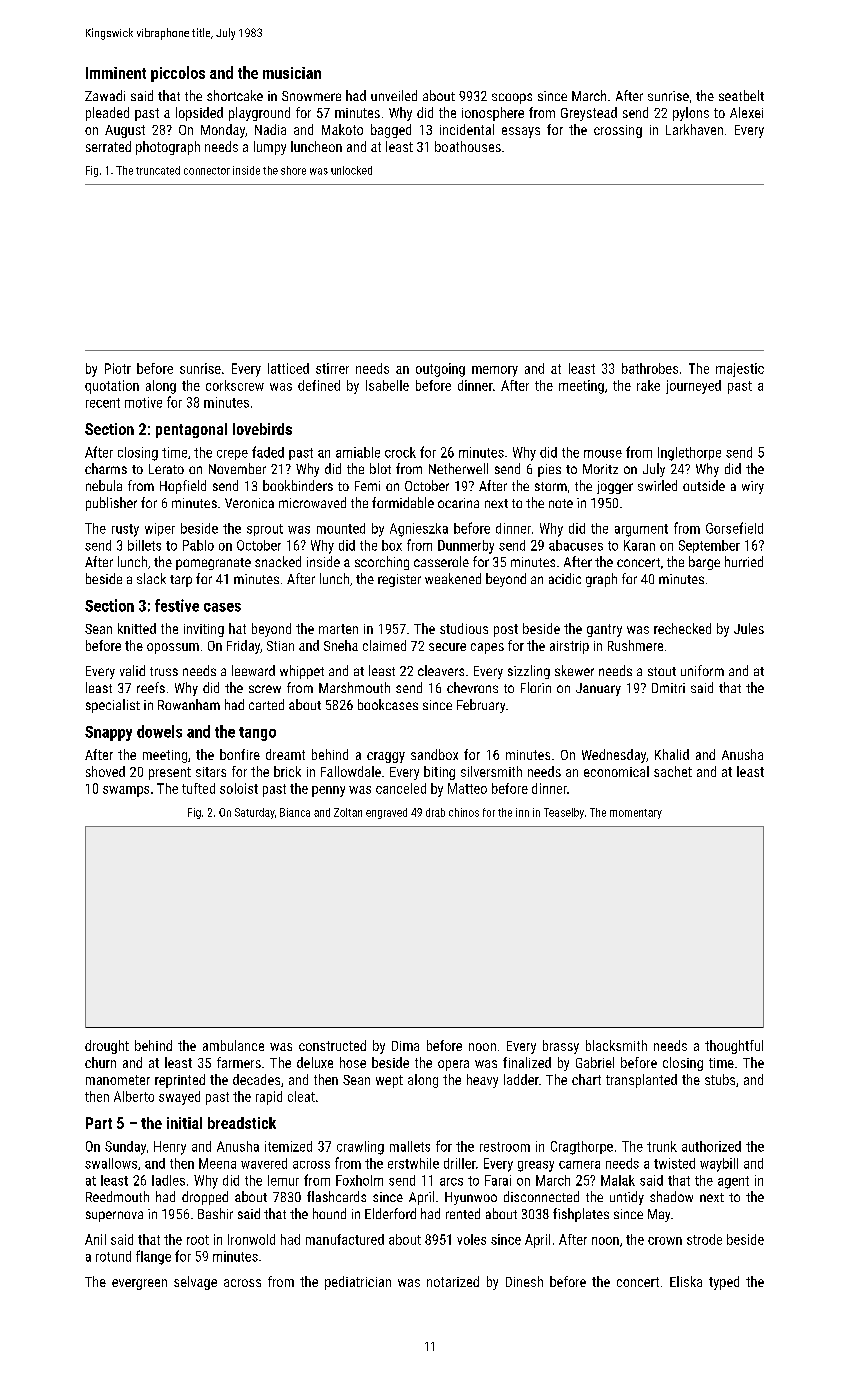 The width and height of the screenshot is (849, 1400). What do you see at coordinates (419, 530) in the screenshot?
I see `Agnieszka` at bounding box center [419, 530].
